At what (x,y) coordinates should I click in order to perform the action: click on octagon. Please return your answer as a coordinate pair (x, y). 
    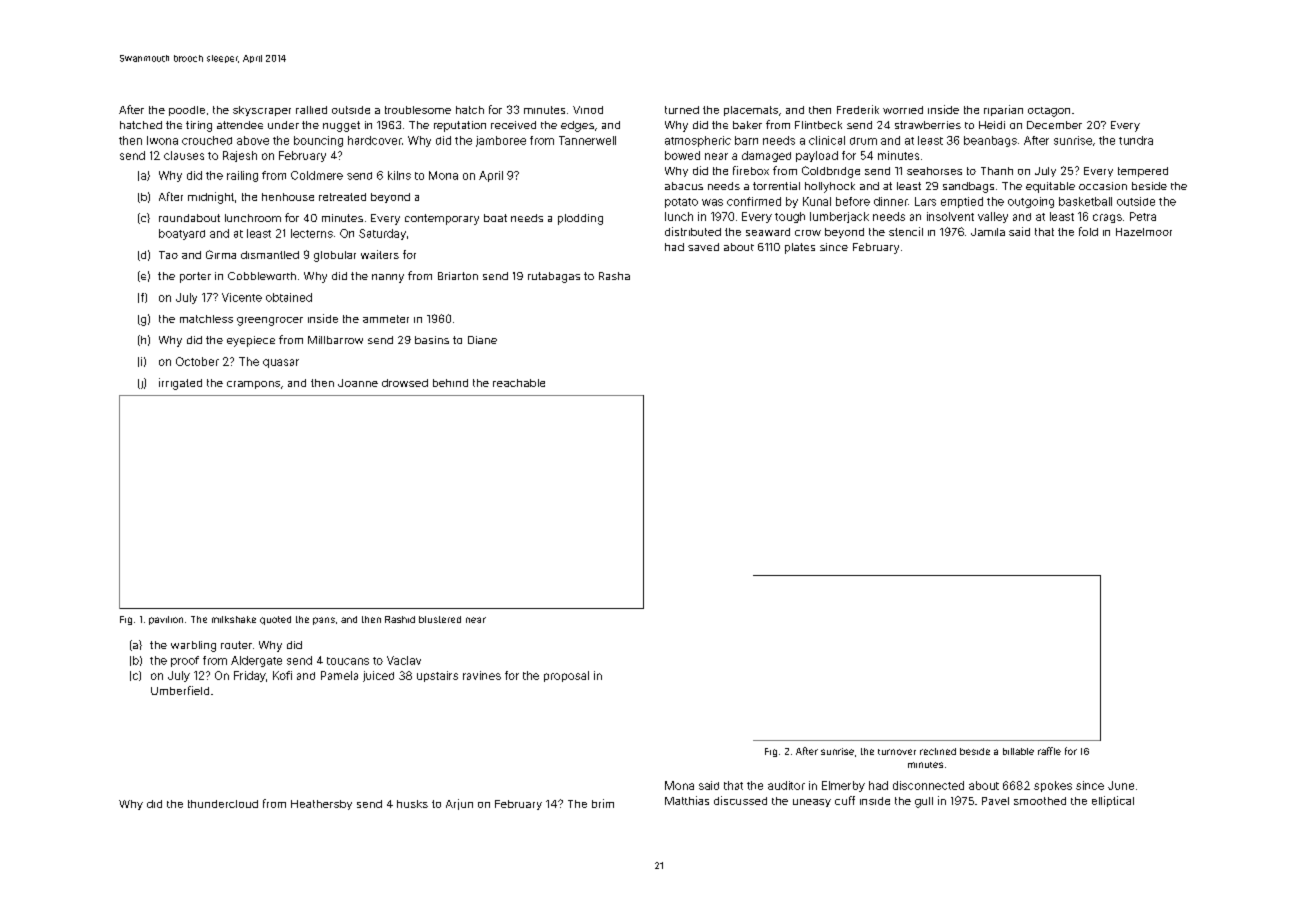
    Looking at the image, I should click on (1049, 112).
